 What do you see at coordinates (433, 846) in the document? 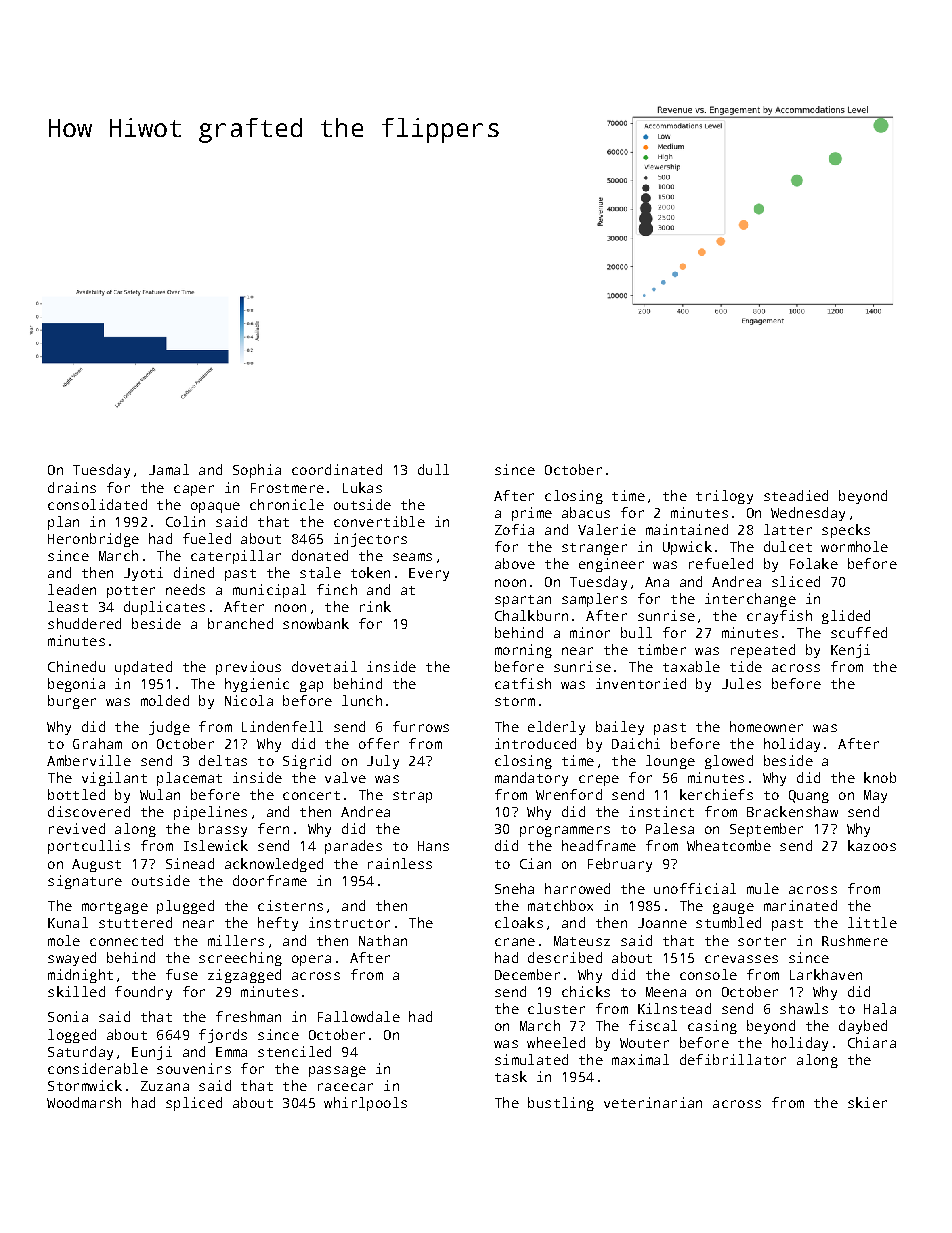
I see `Hans` at bounding box center [433, 846].
